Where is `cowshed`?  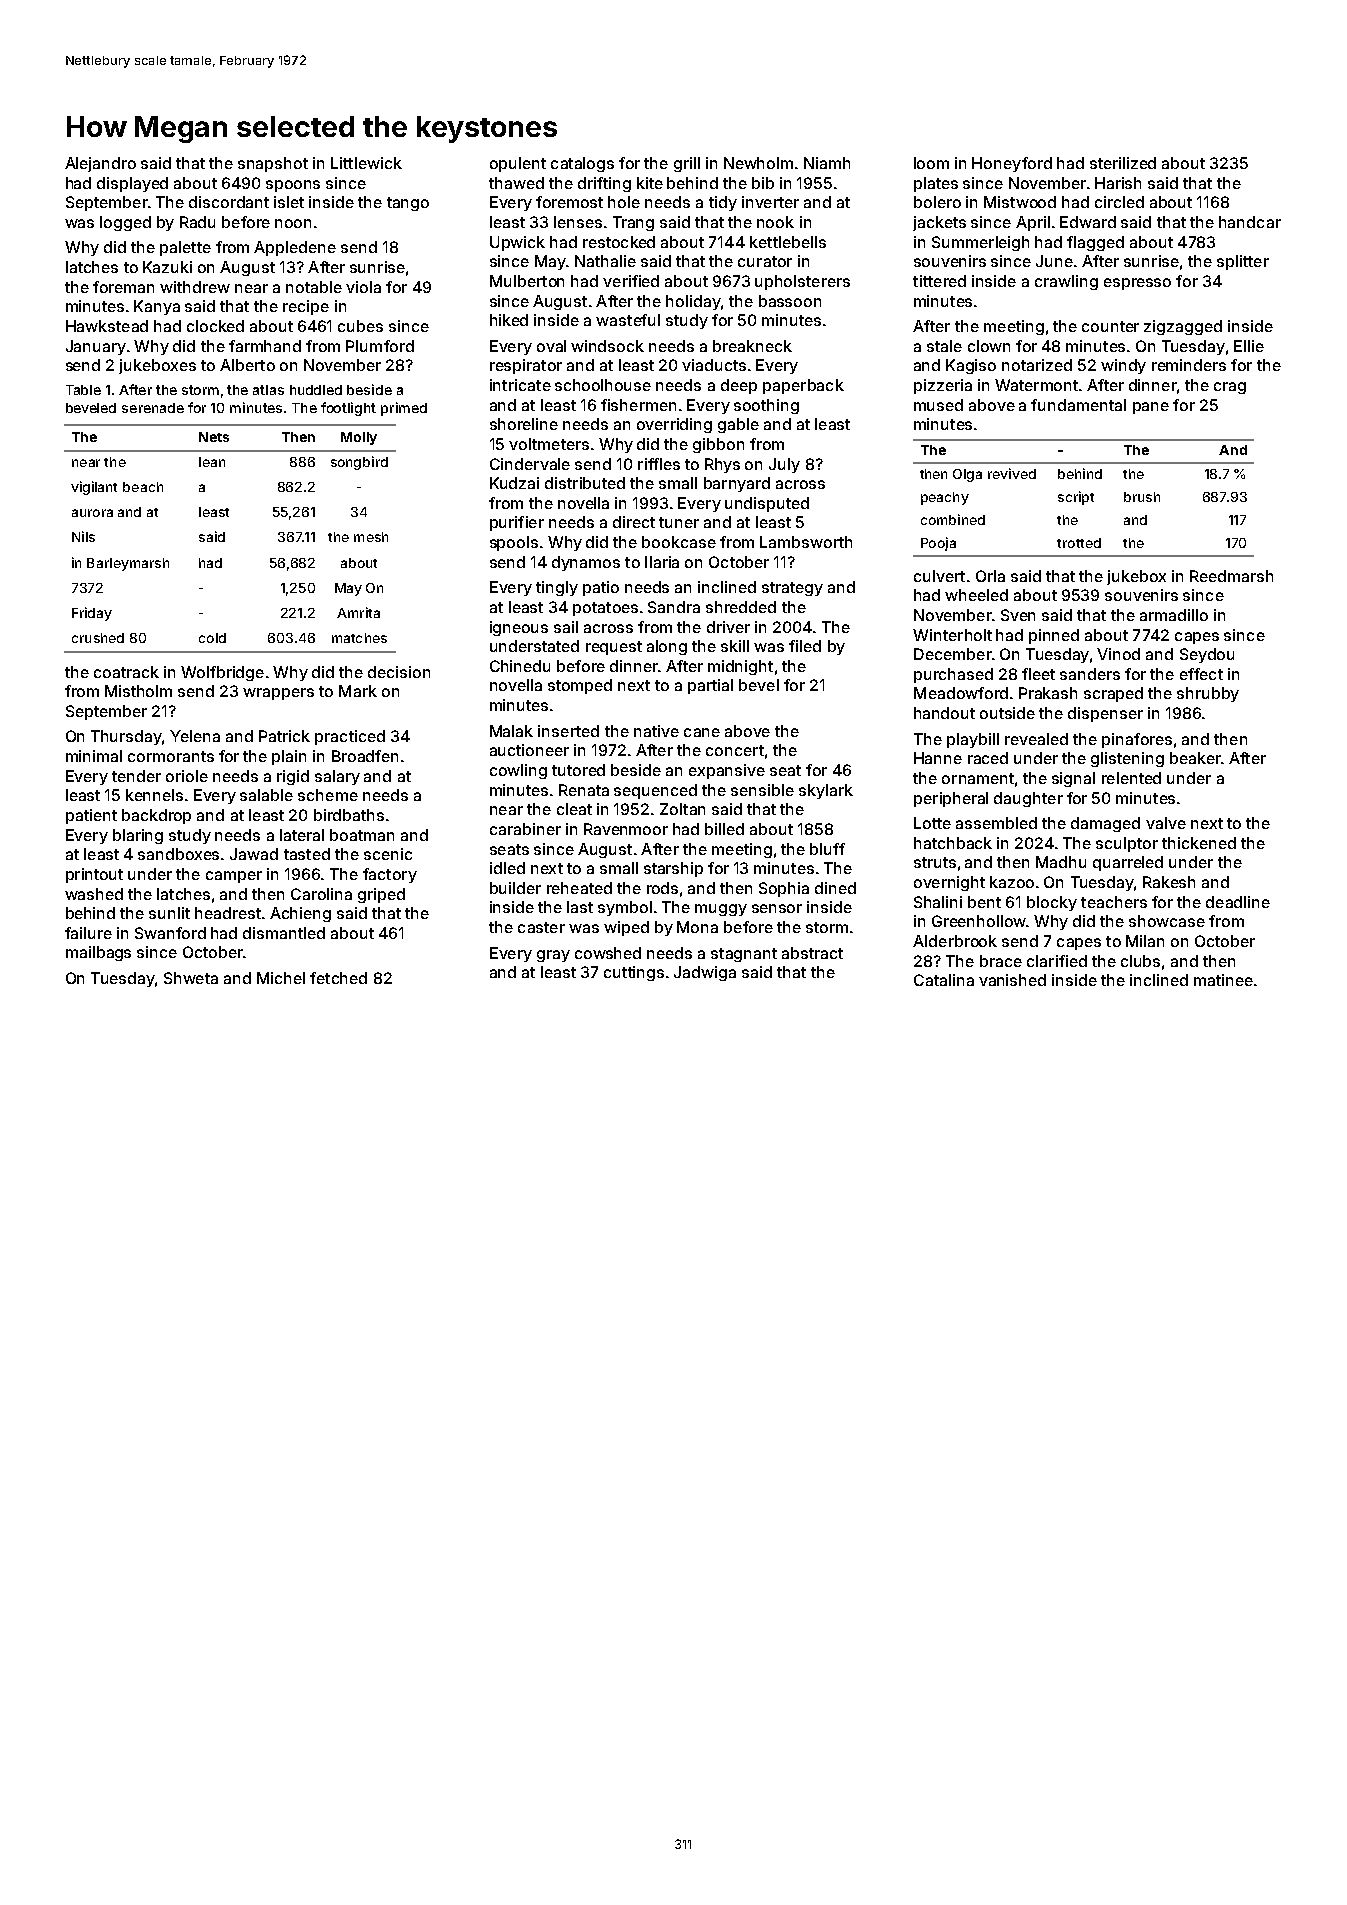
cowshed is located at coordinates (608, 953).
